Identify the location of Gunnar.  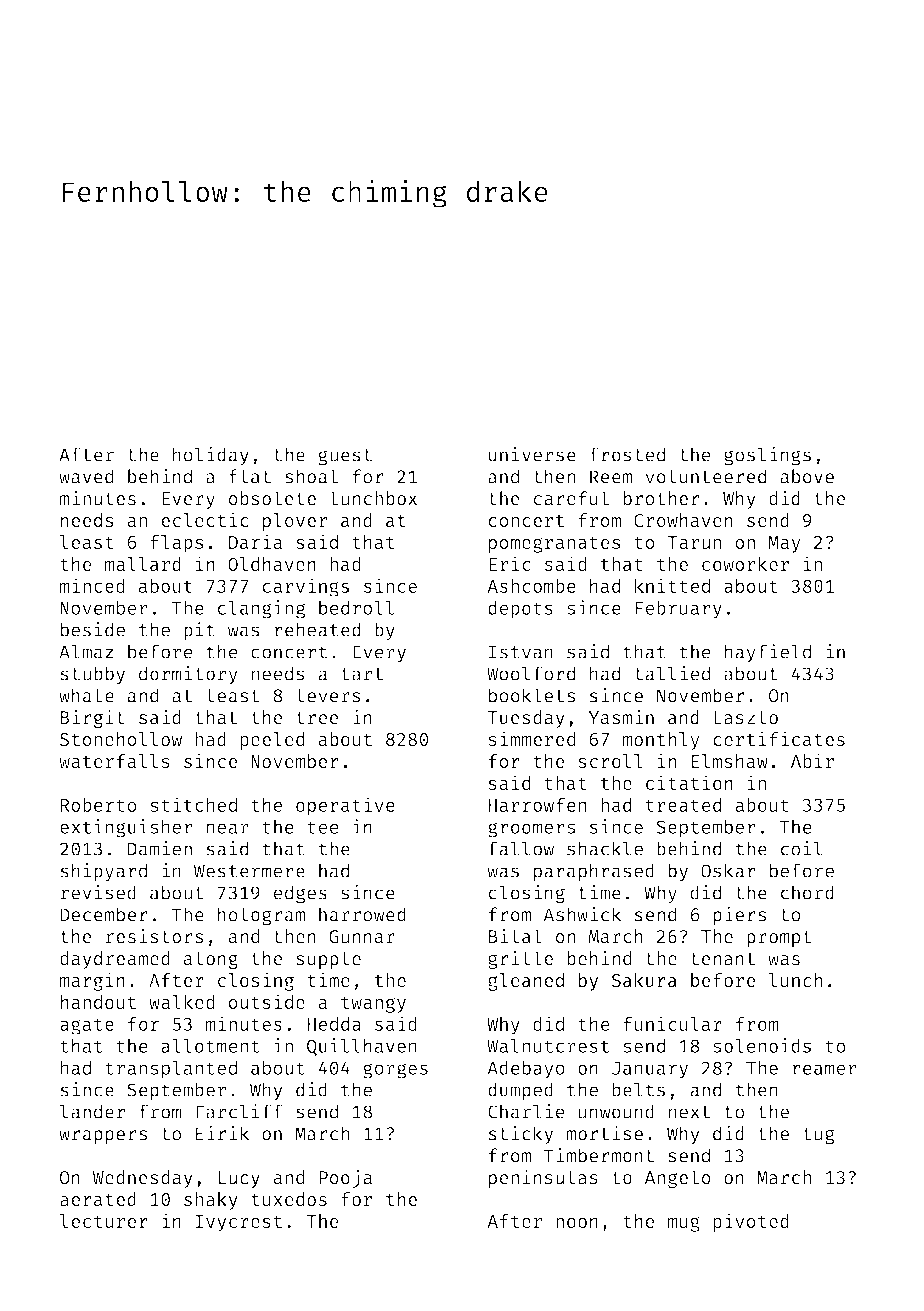
(362, 937).
